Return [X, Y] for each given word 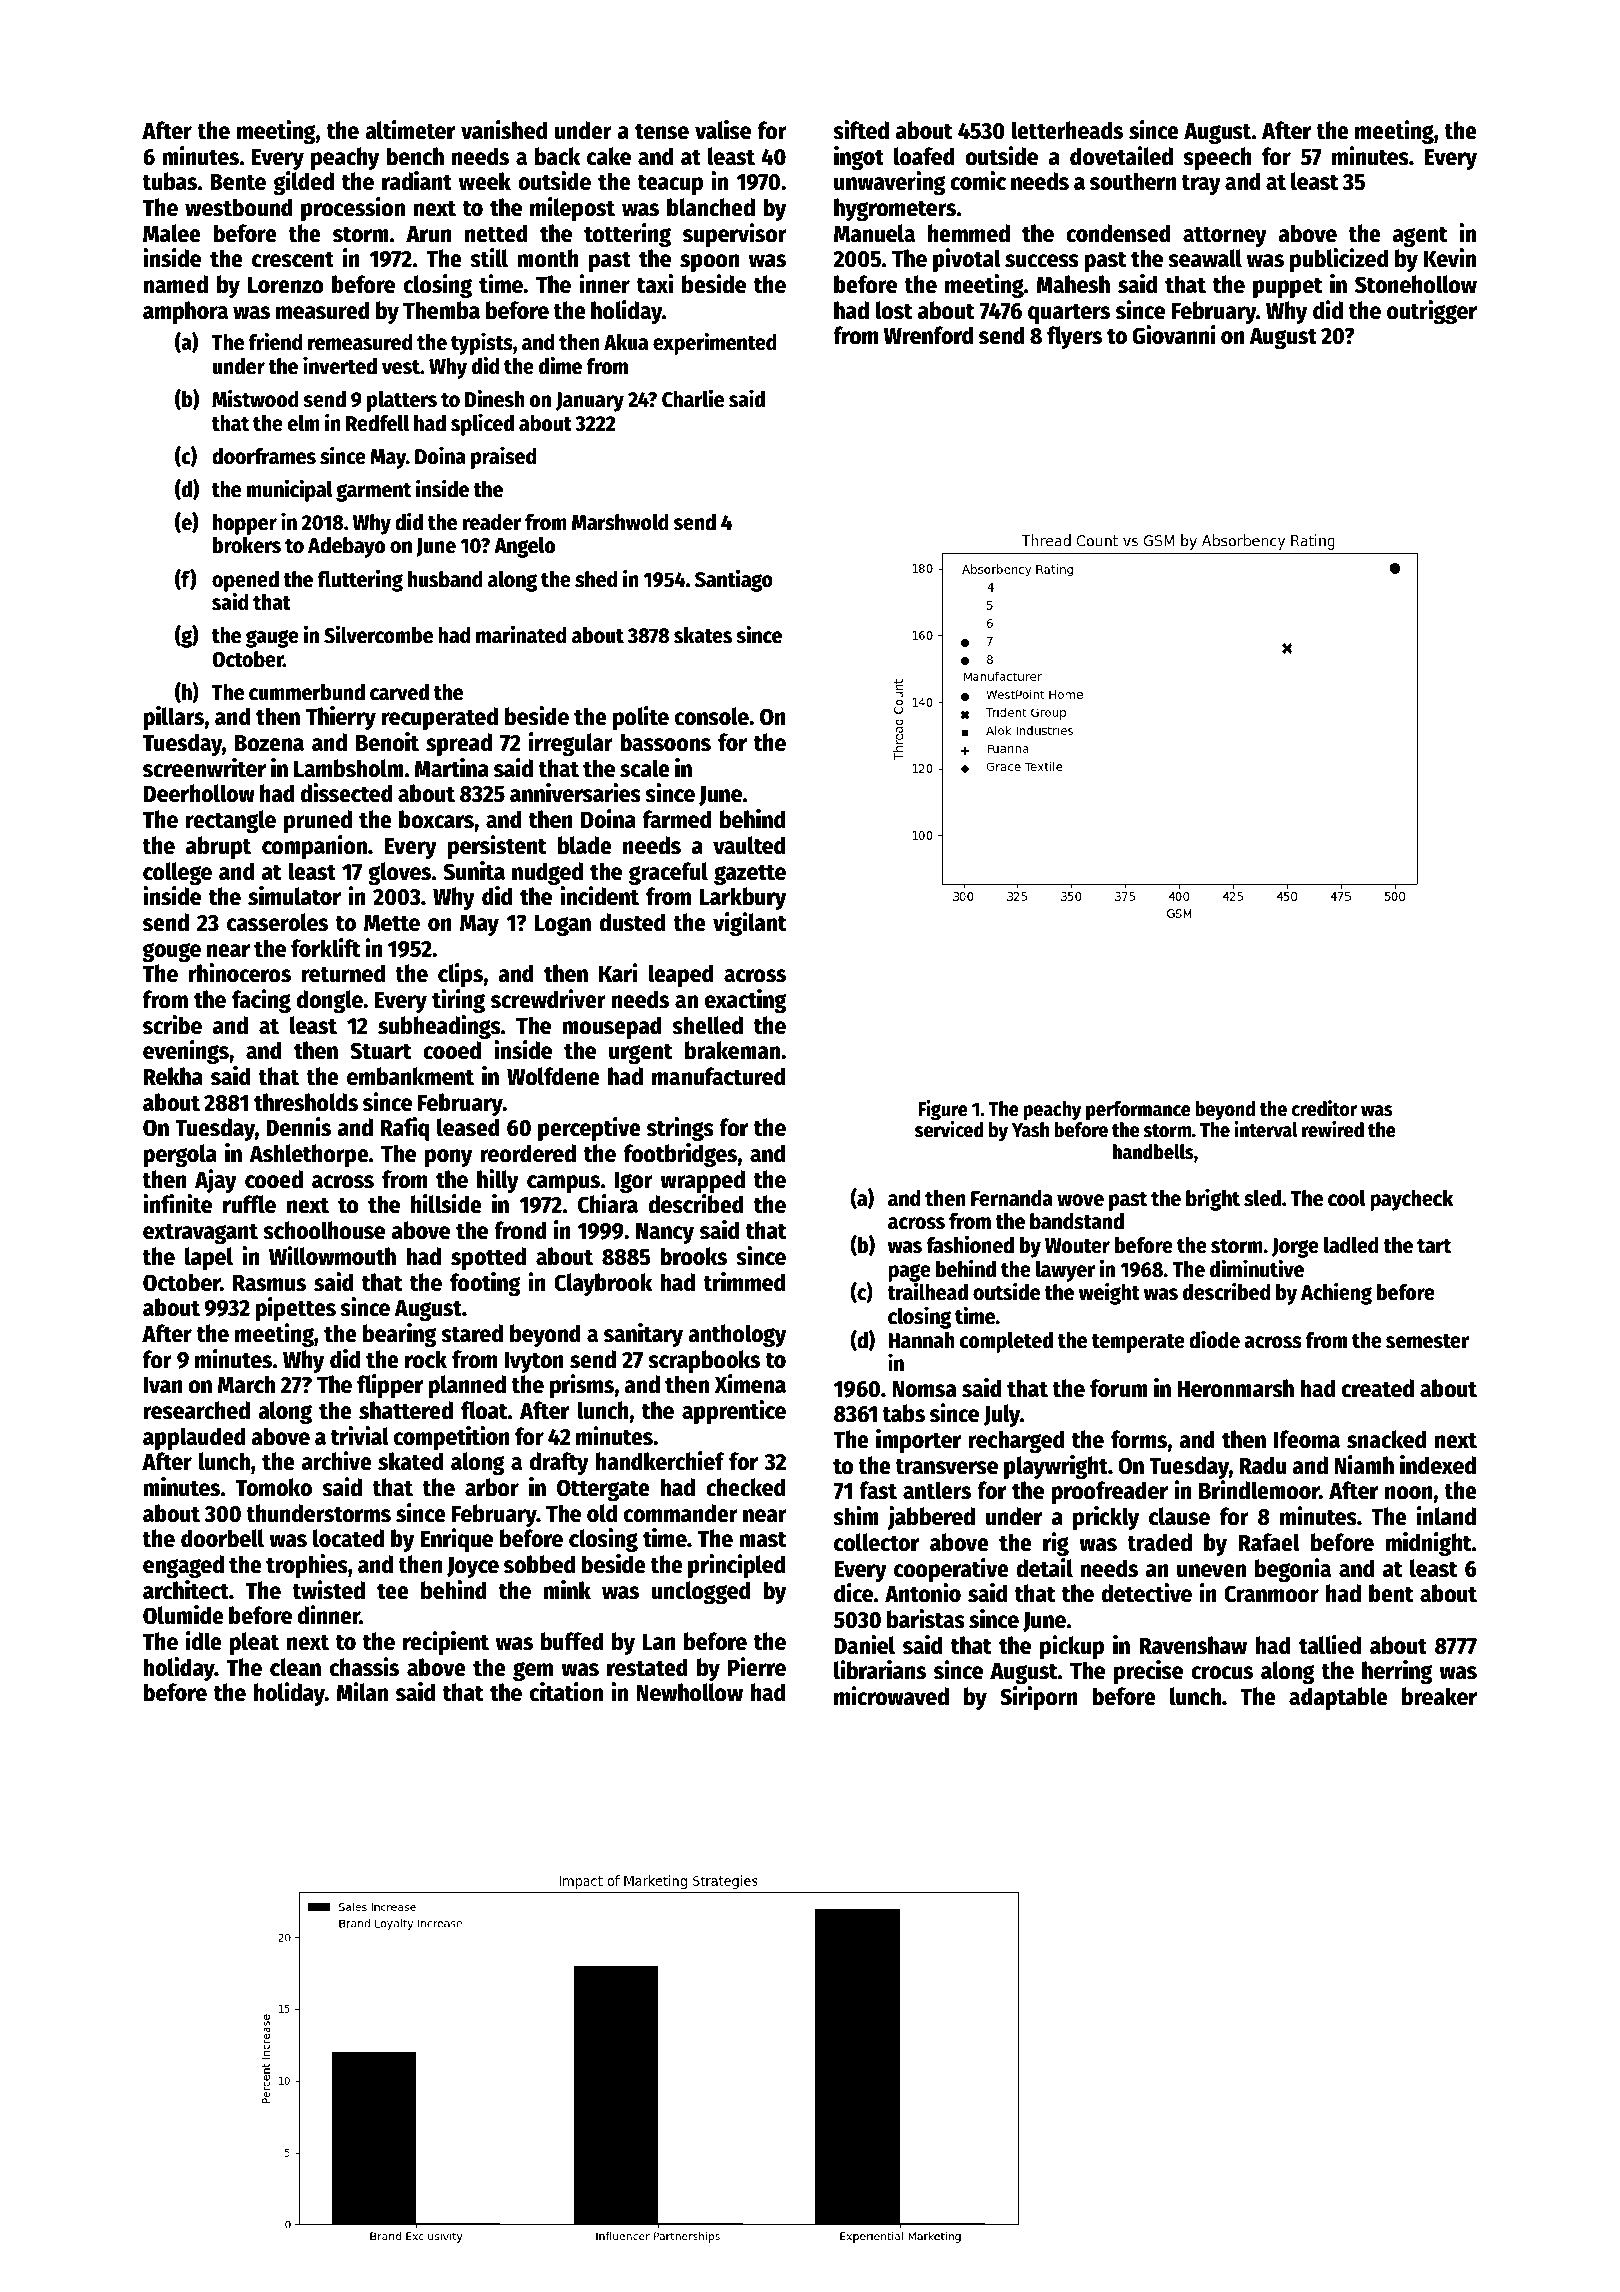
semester [1427, 1341]
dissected [346, 793]
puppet [1288, 287]
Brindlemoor [1259, 1490]
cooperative [951, 1570]
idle [204, 1641]
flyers [1074, 337]
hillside [446, 1204]
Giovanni [1174, 335]
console [712, 716]
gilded [303, 183]
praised [503, 457]
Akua [626, 342]
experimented [715, 343]
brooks [693, 1256]
